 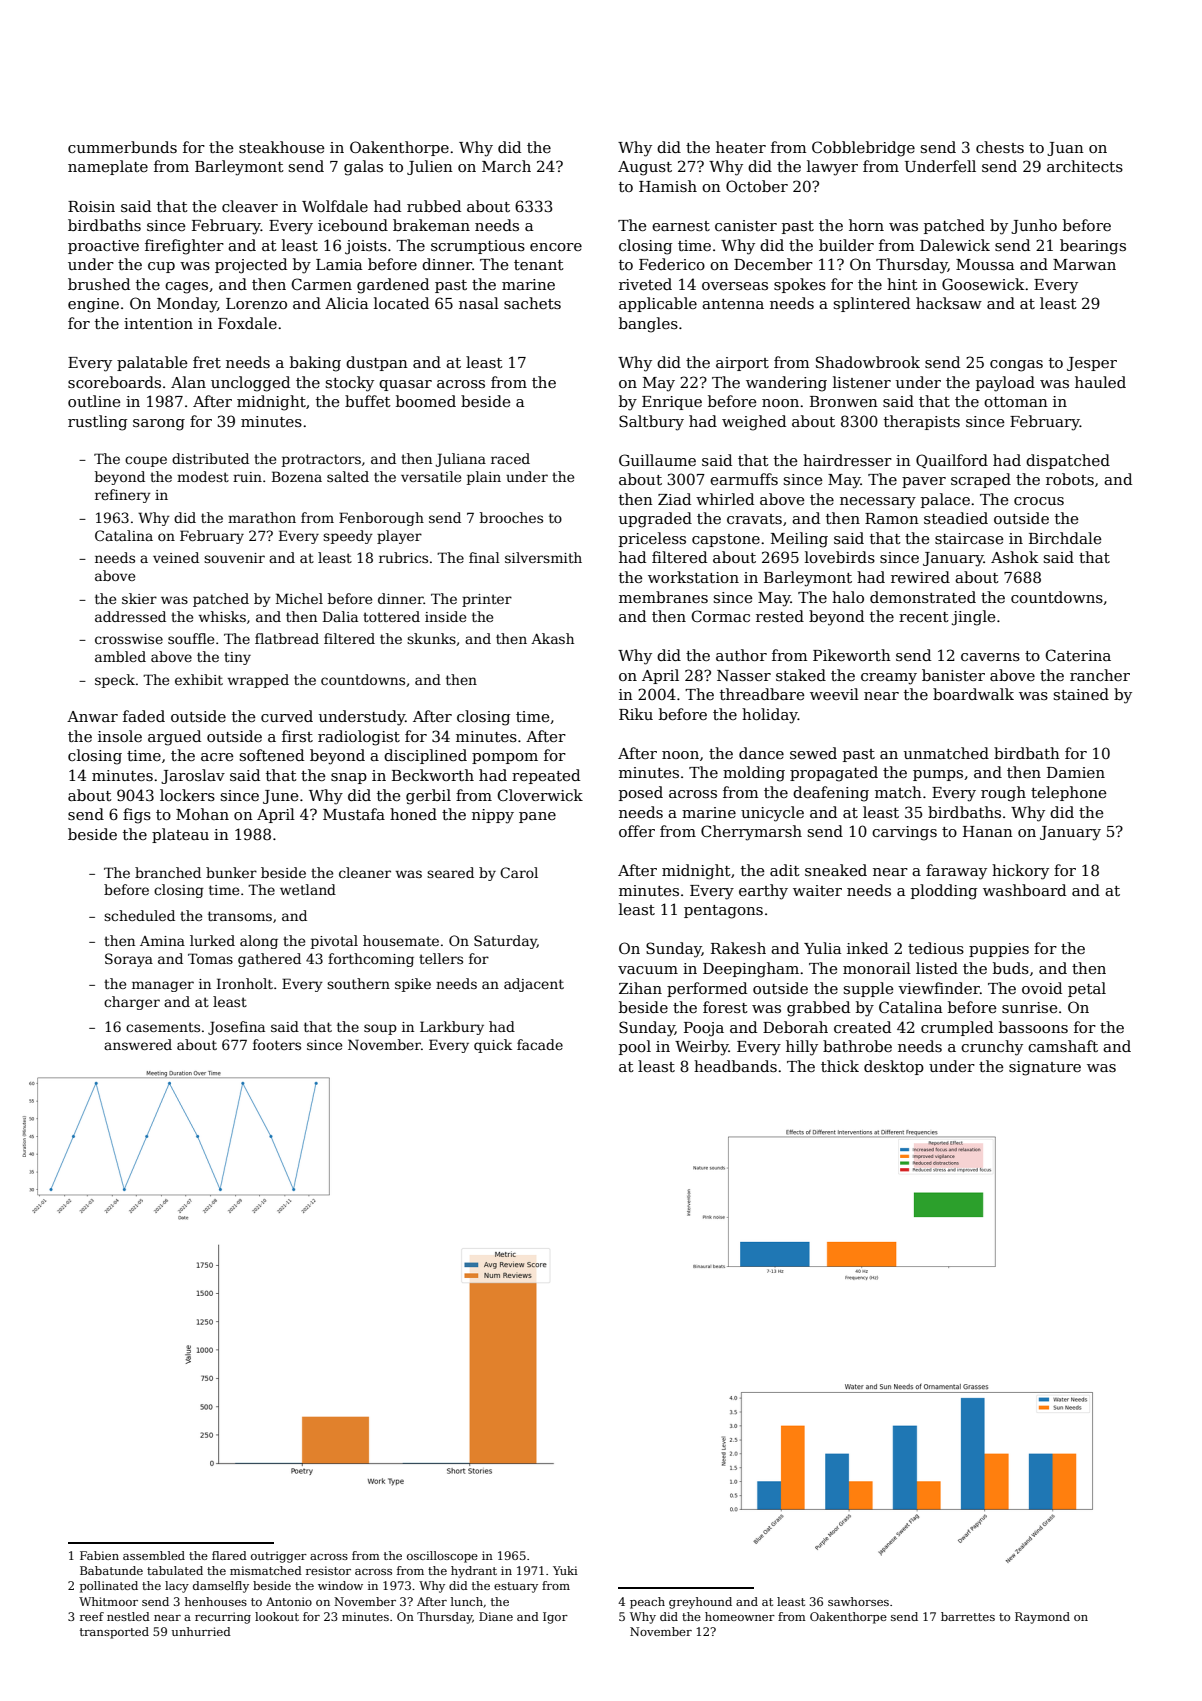 What do you see at coordinates (552, 638) in the screenshot?
I see `Akash` at bounding box center [552, 638].
